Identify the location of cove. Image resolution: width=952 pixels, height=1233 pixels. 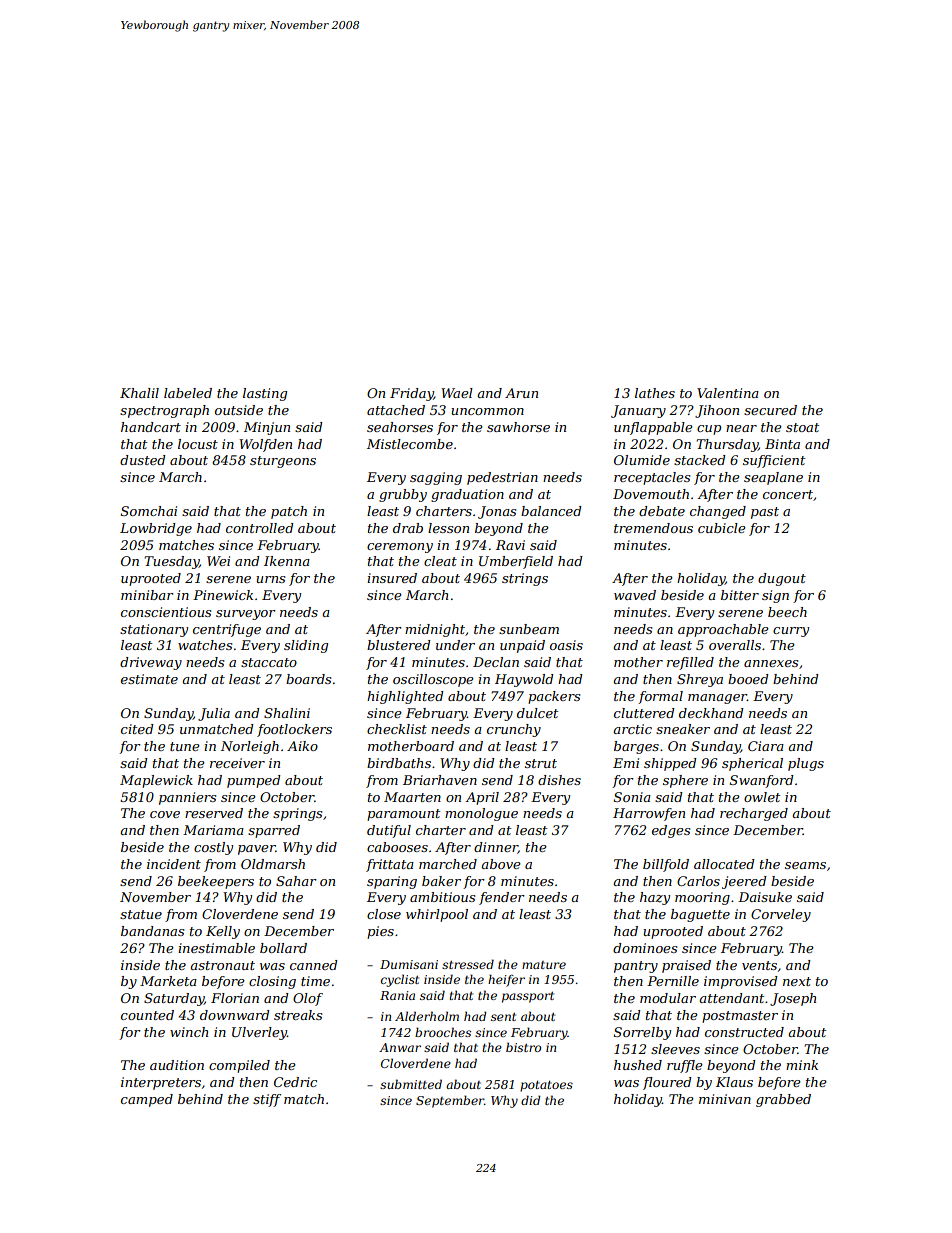
(165, 814).
